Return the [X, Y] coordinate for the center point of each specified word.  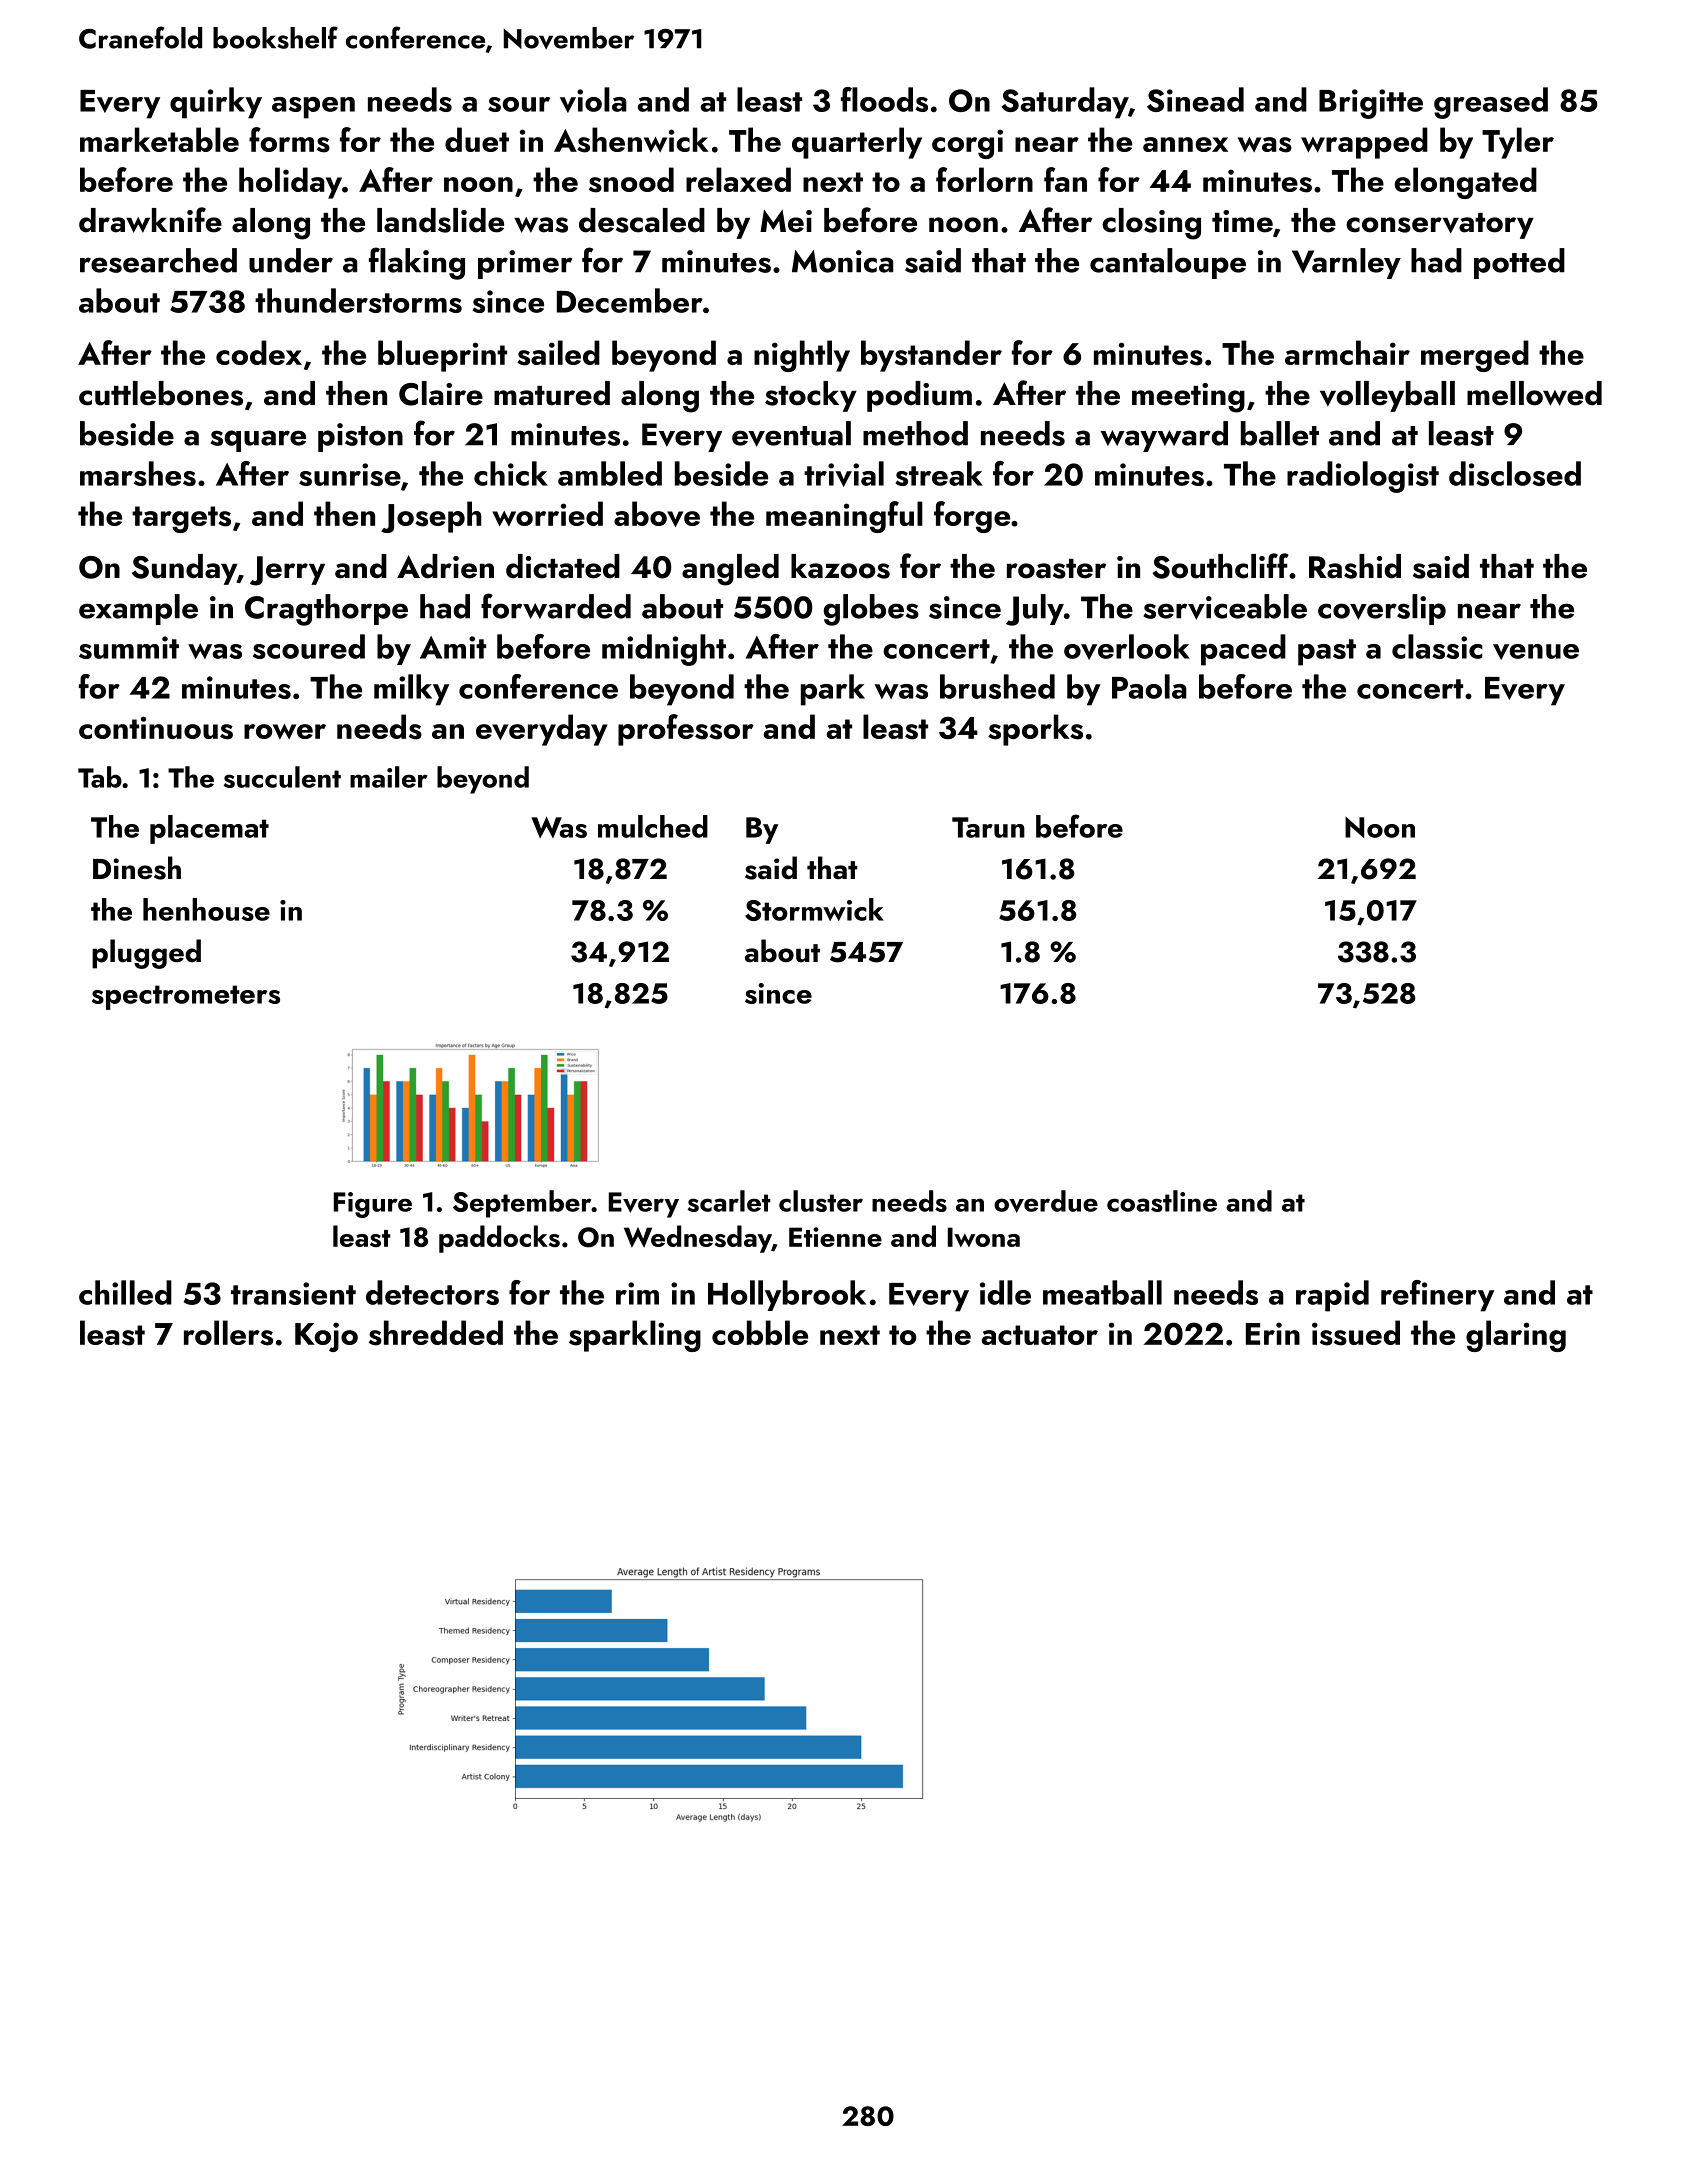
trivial [844, 474]
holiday [290, 183]
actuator [1040, 1335]
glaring [1516, 1336]
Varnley [1346, 263]
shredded [436, 1333]
